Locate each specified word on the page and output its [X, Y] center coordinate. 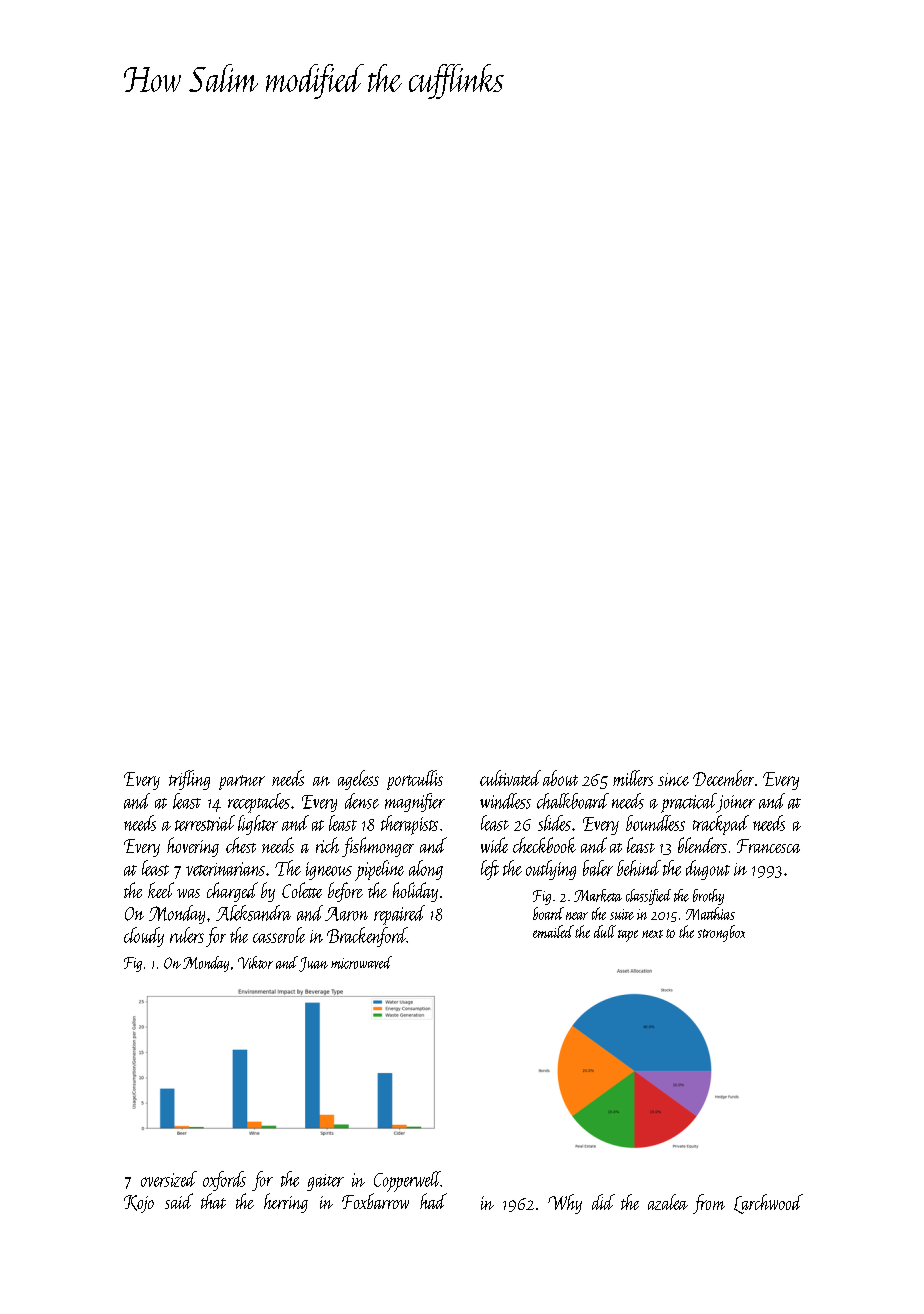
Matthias [710, 913]
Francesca [768, 846]
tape [628, 936]
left [490, 870]
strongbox [721, 933]
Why [565, 1204]
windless [505, 801]
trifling [189, 780]
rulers [187, 935]
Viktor [255, 962]
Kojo [139, 1204]
